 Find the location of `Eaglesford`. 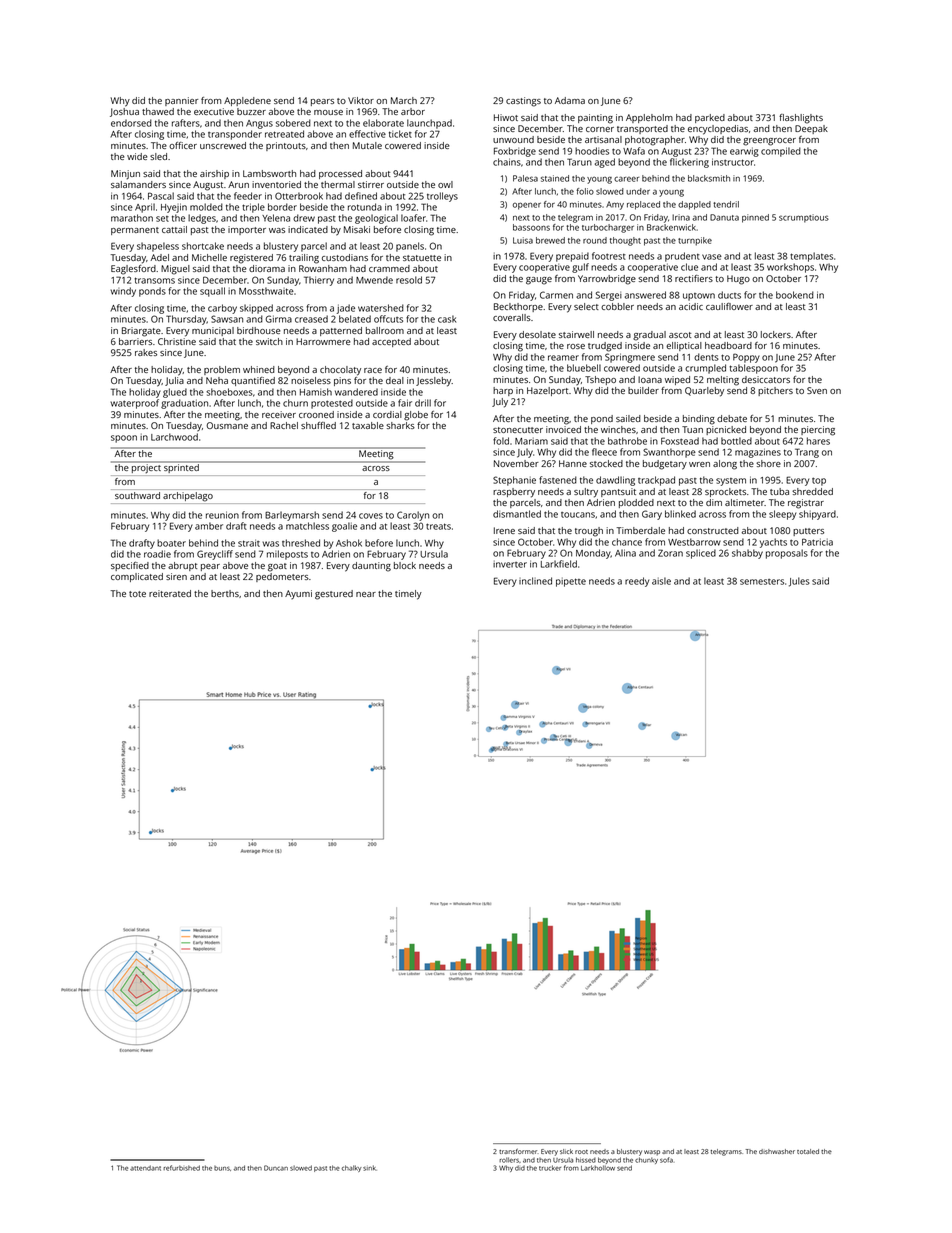

Eaglesford is located at coordinates (133, 270).
